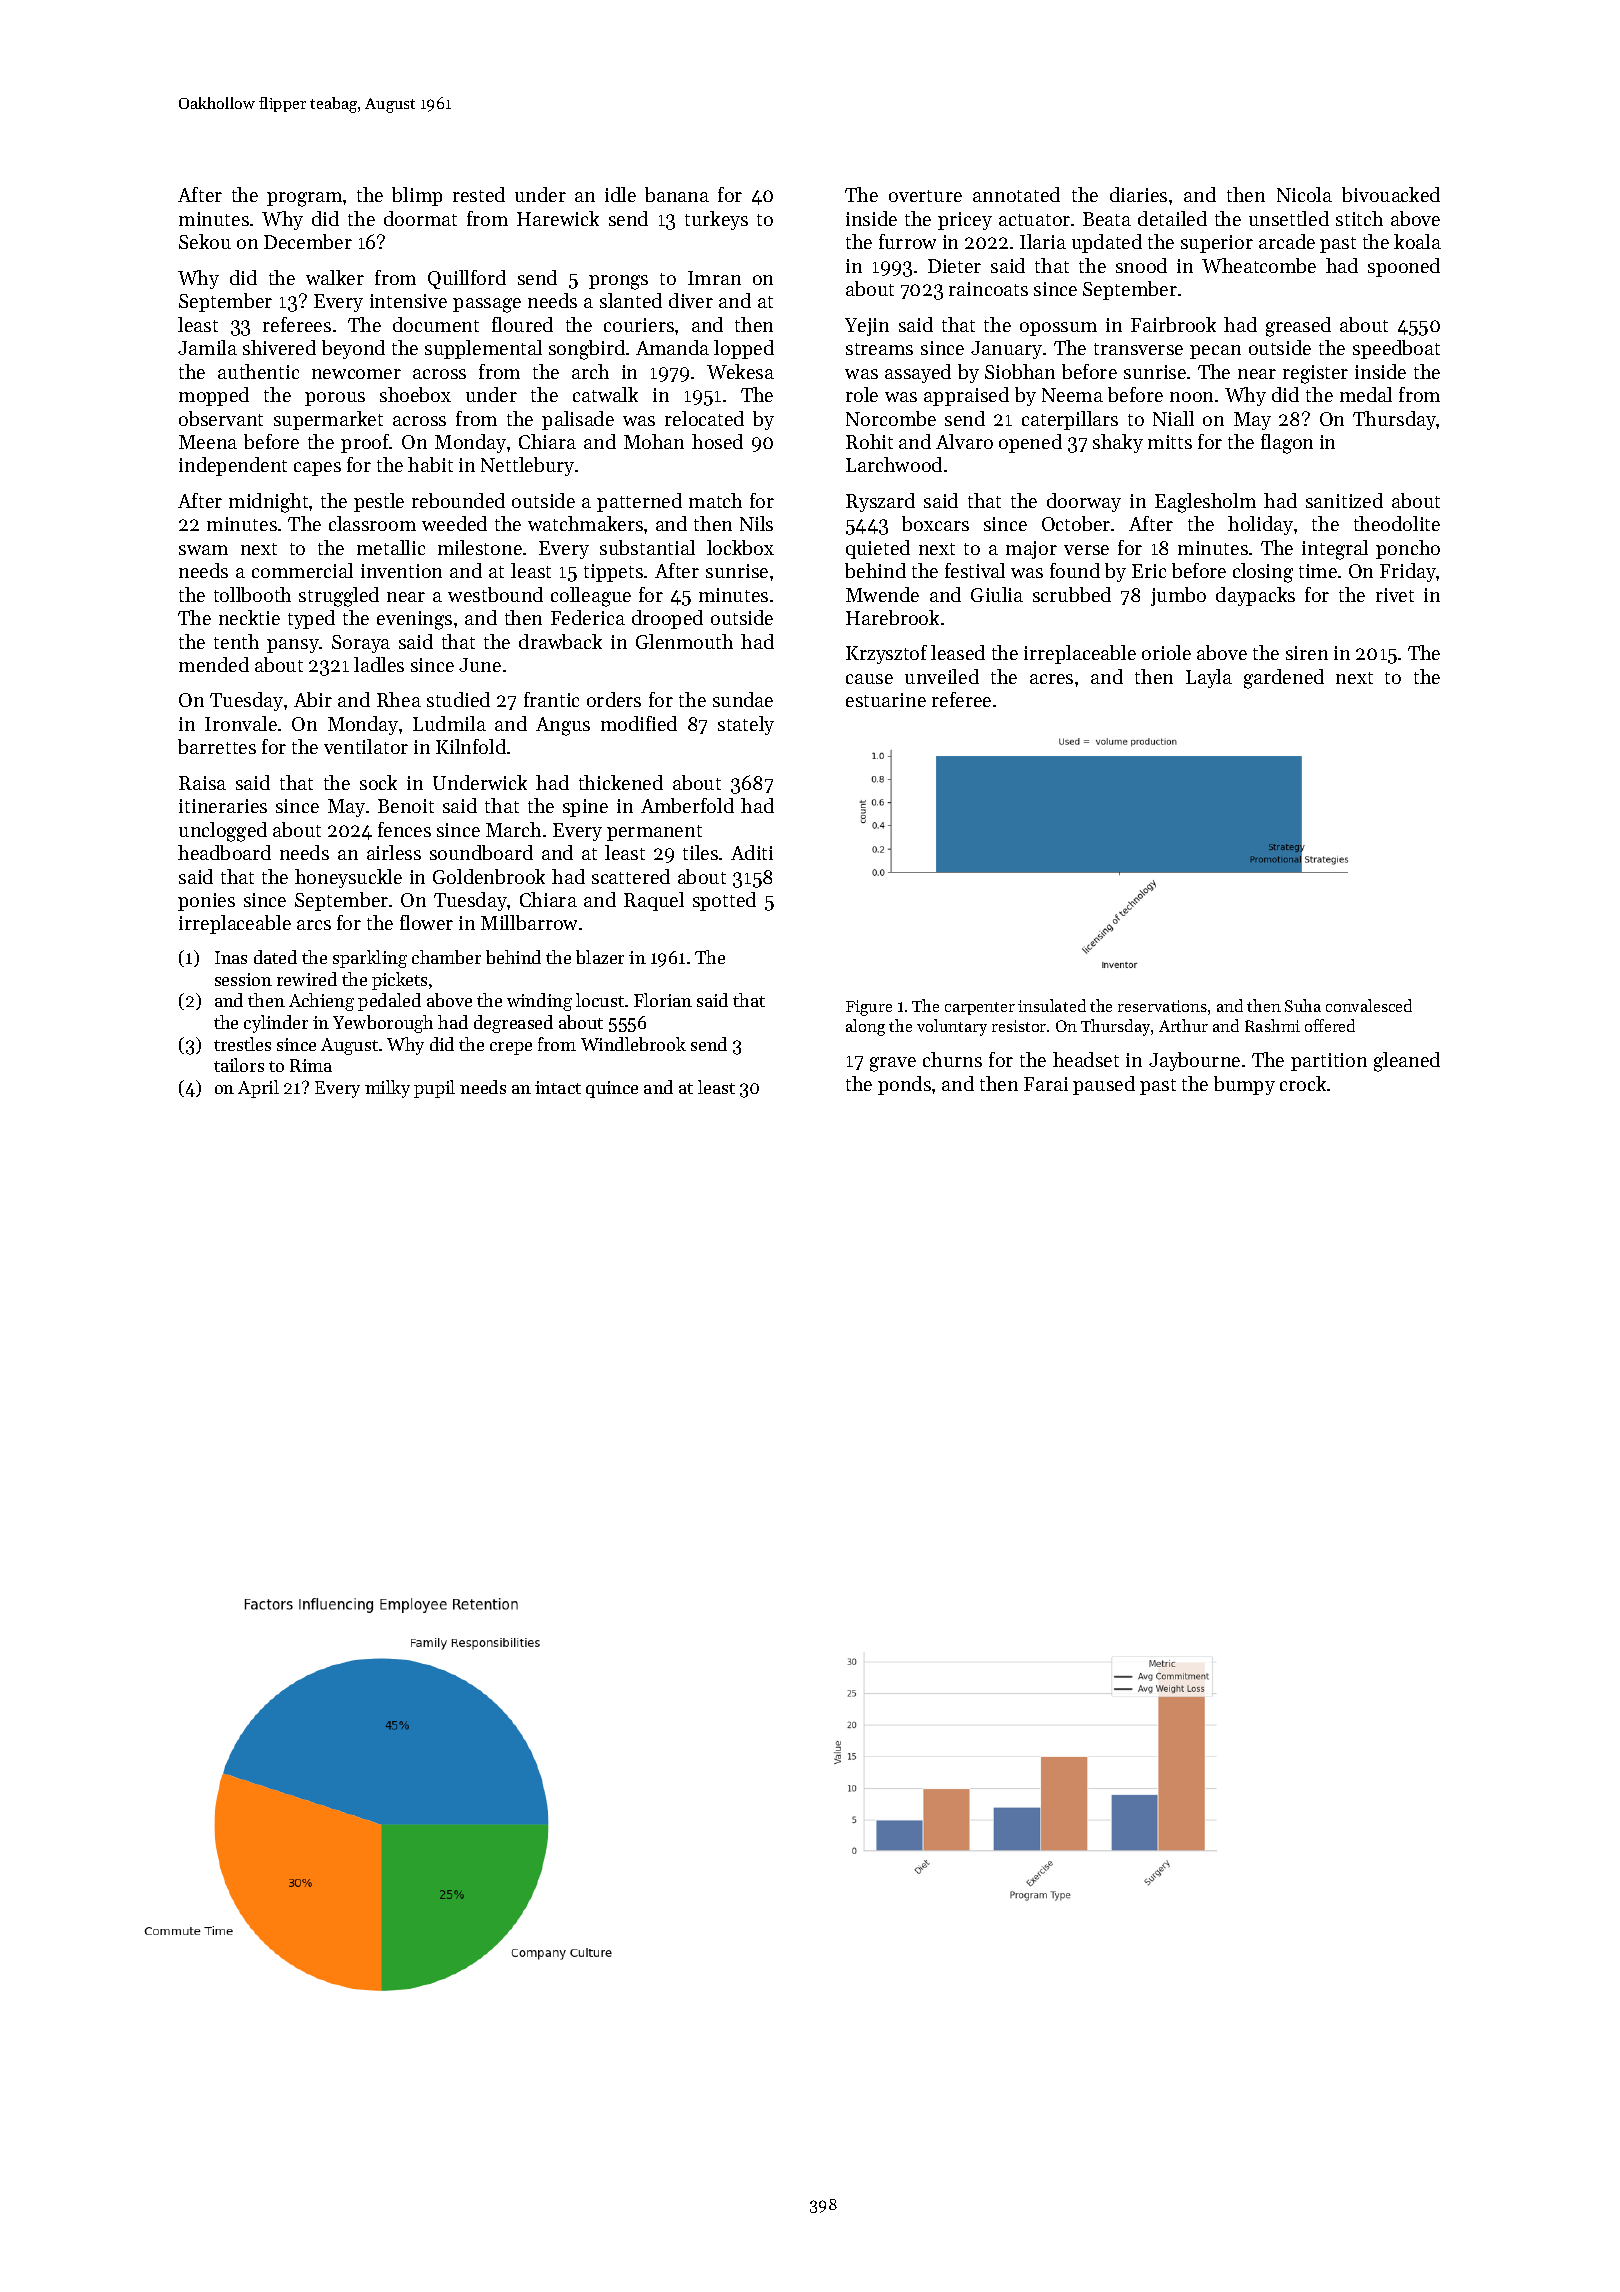 This screenshot has width=1620, height=2292. What do you see at coordinates (1304, 194) in the screenshot?
I see `Nicola` at bounding box center [1304, 194].
